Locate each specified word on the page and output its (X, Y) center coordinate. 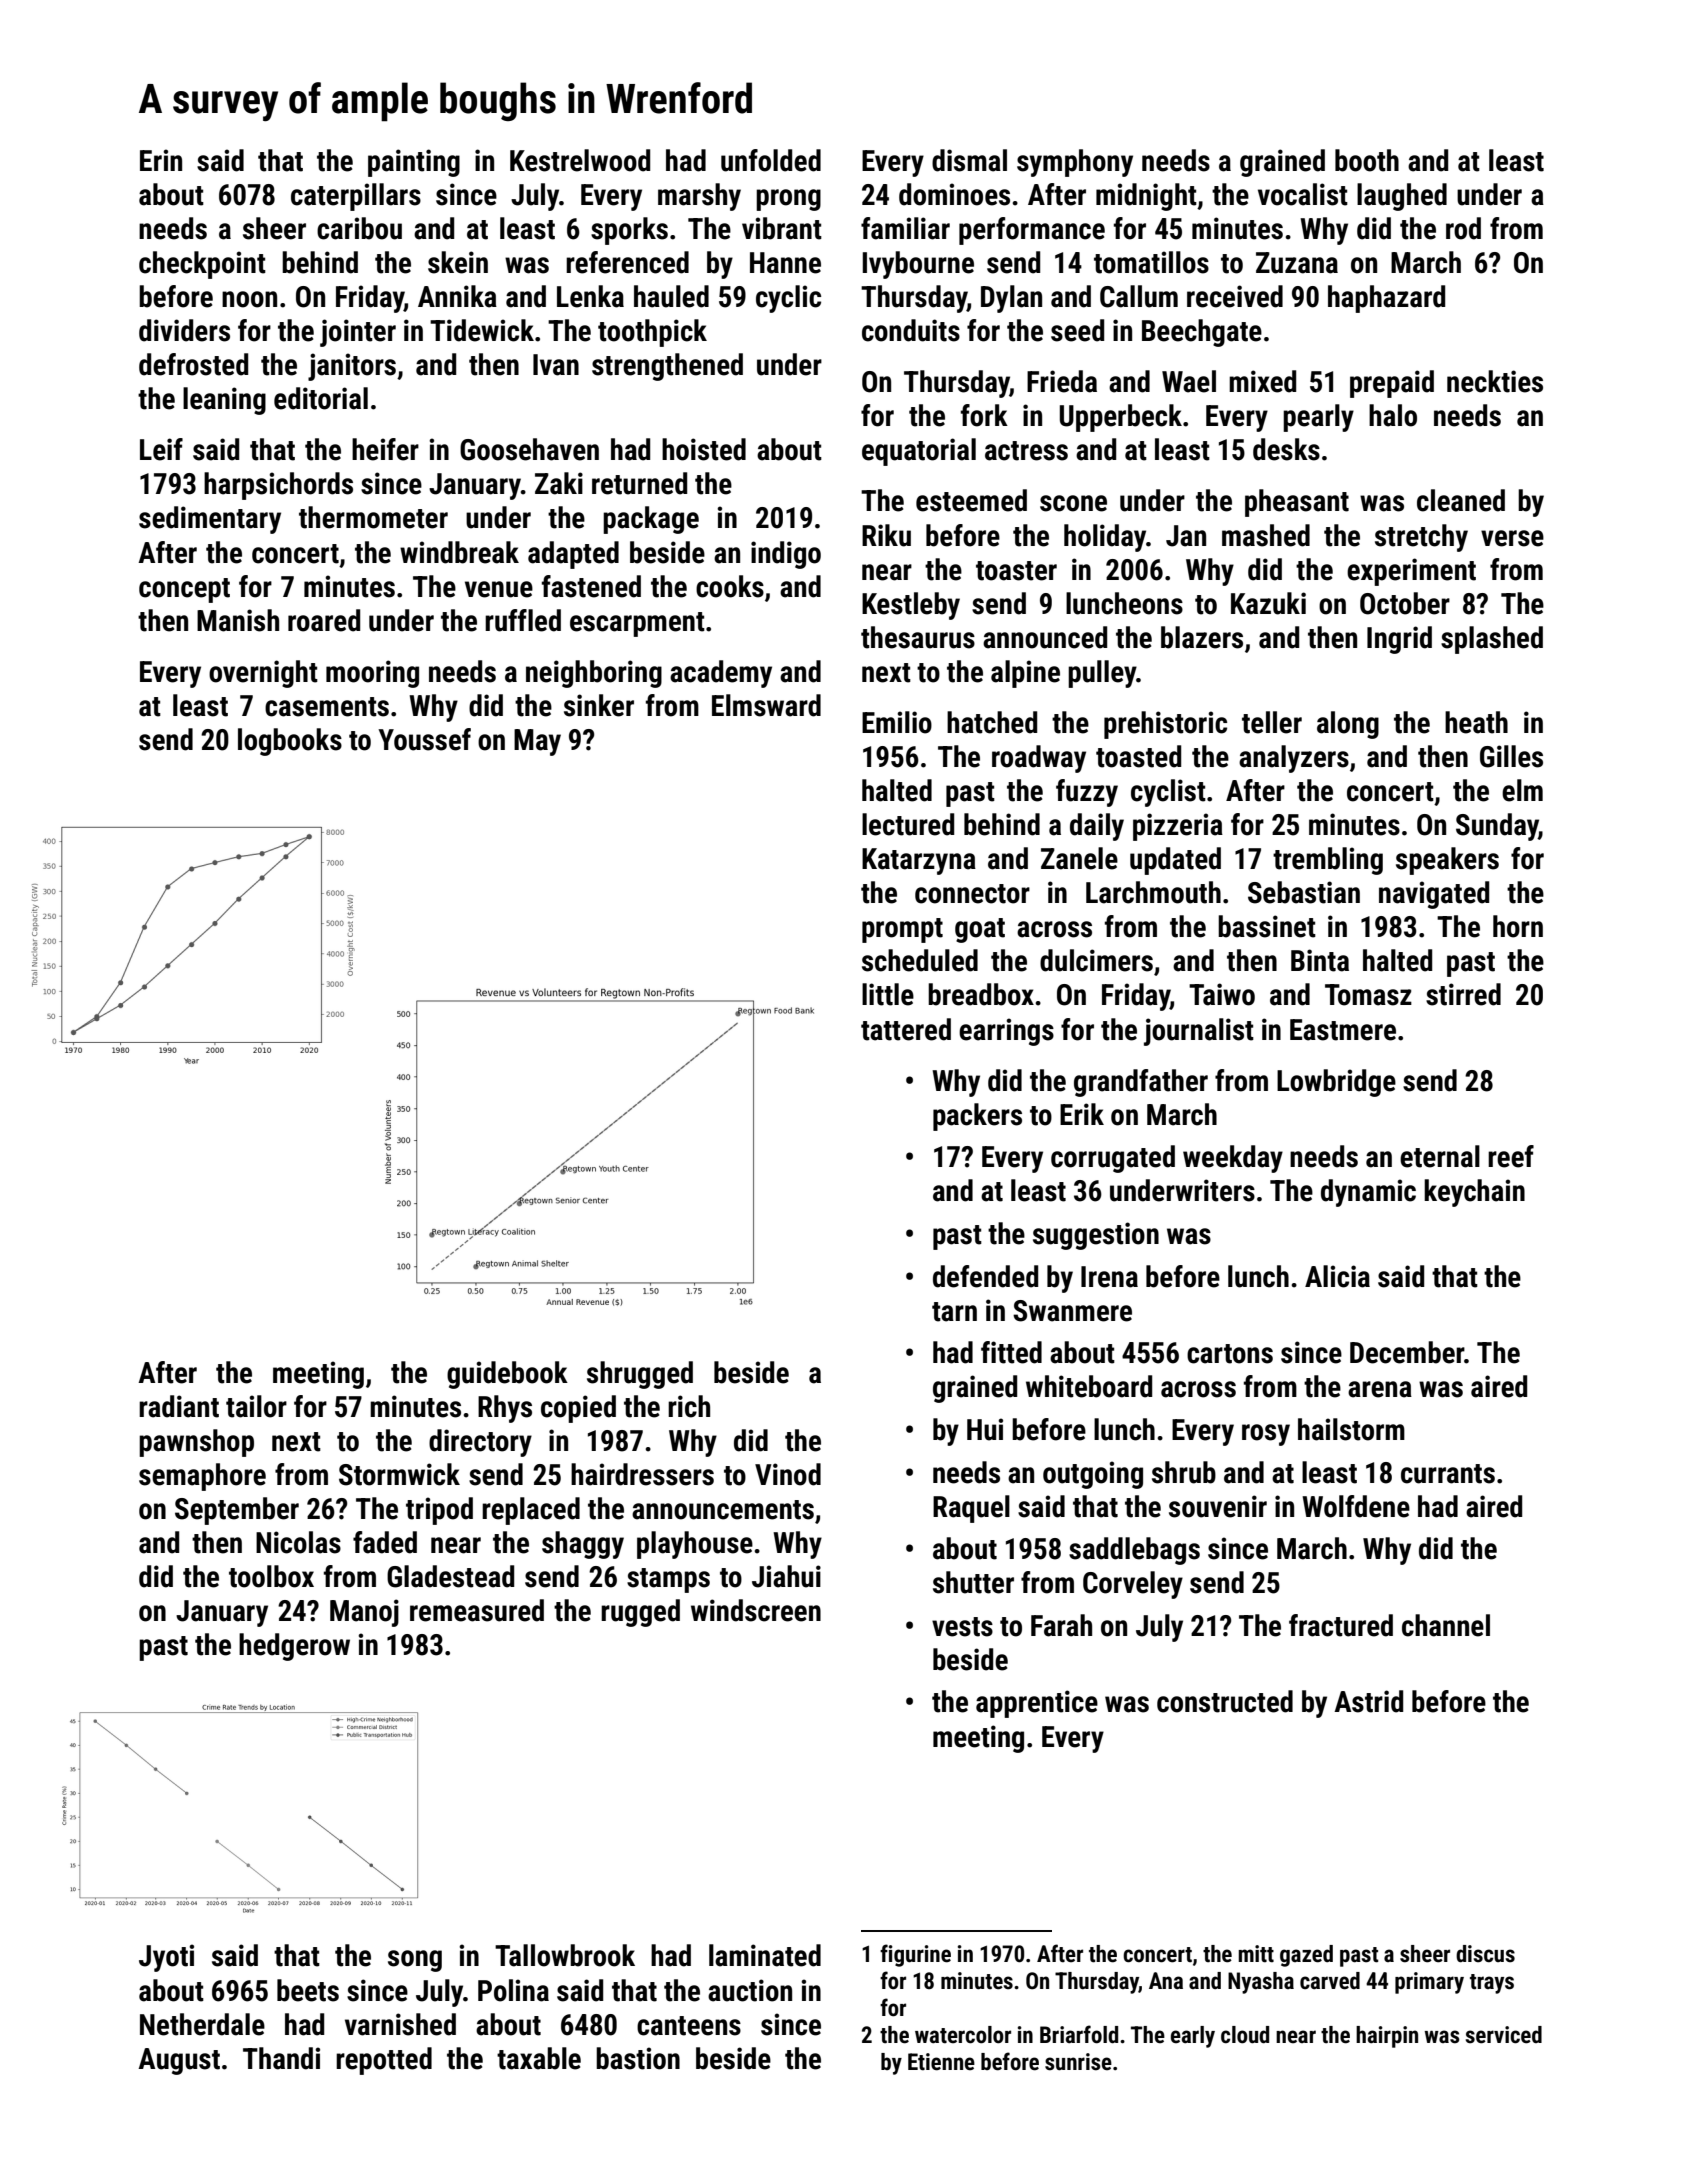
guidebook (507, 1375)
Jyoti (166, 1958)
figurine (915, 1955)
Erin (161, 160)
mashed (1266, 535)
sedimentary (210, 520)
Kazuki (1268, 603)
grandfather (1141, 1083)
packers (977, 1117)
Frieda (1062, 381)
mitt (1256, 1954)
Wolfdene (1356, 1506)
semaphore (202, 1477)
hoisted (704, 449)
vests (962, 1627)
